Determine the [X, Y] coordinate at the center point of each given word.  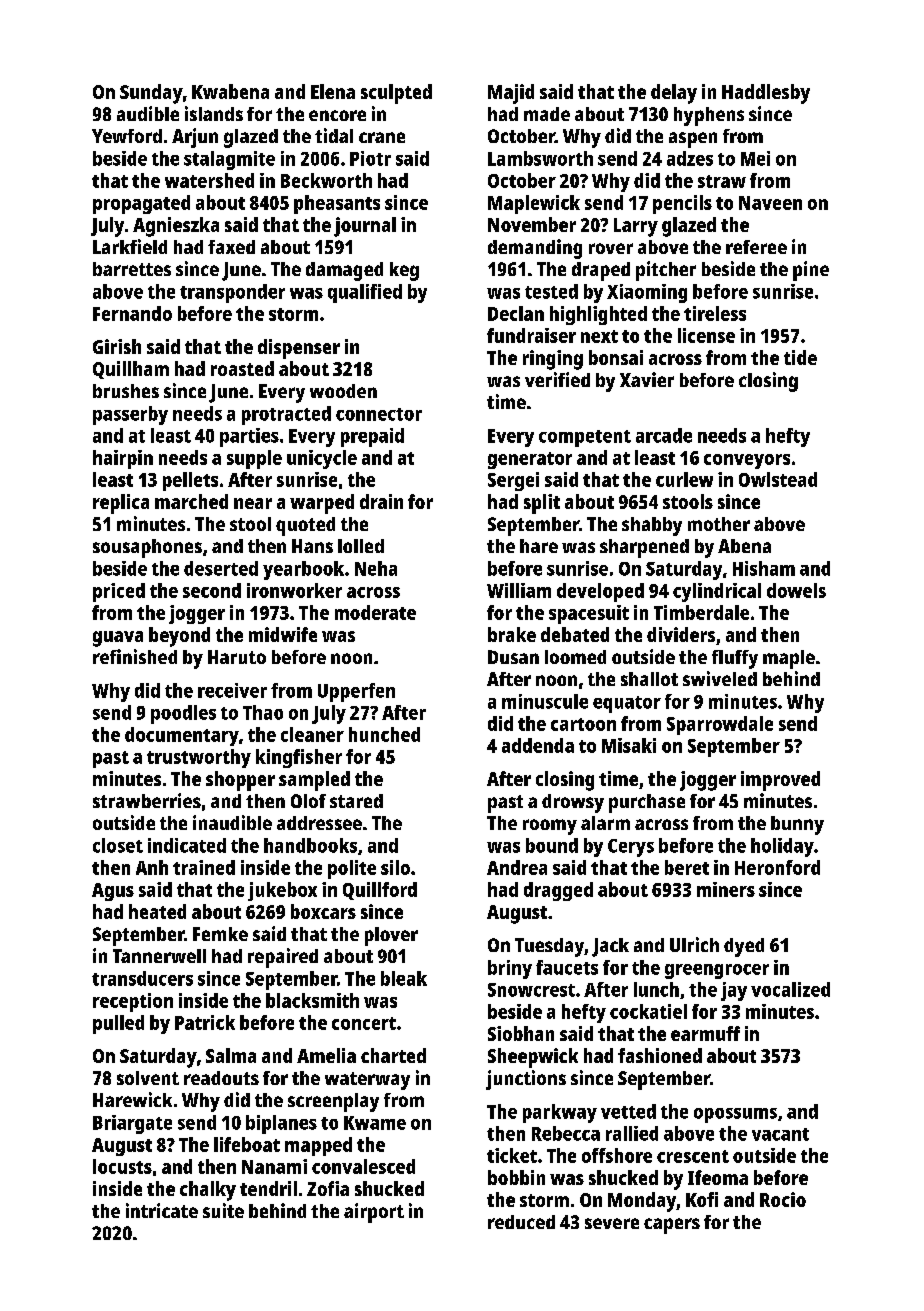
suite [223, 1210]
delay [674, 94]
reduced [521, 1222]
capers [672, 1226]
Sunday [151, 94]
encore [337, 115]
